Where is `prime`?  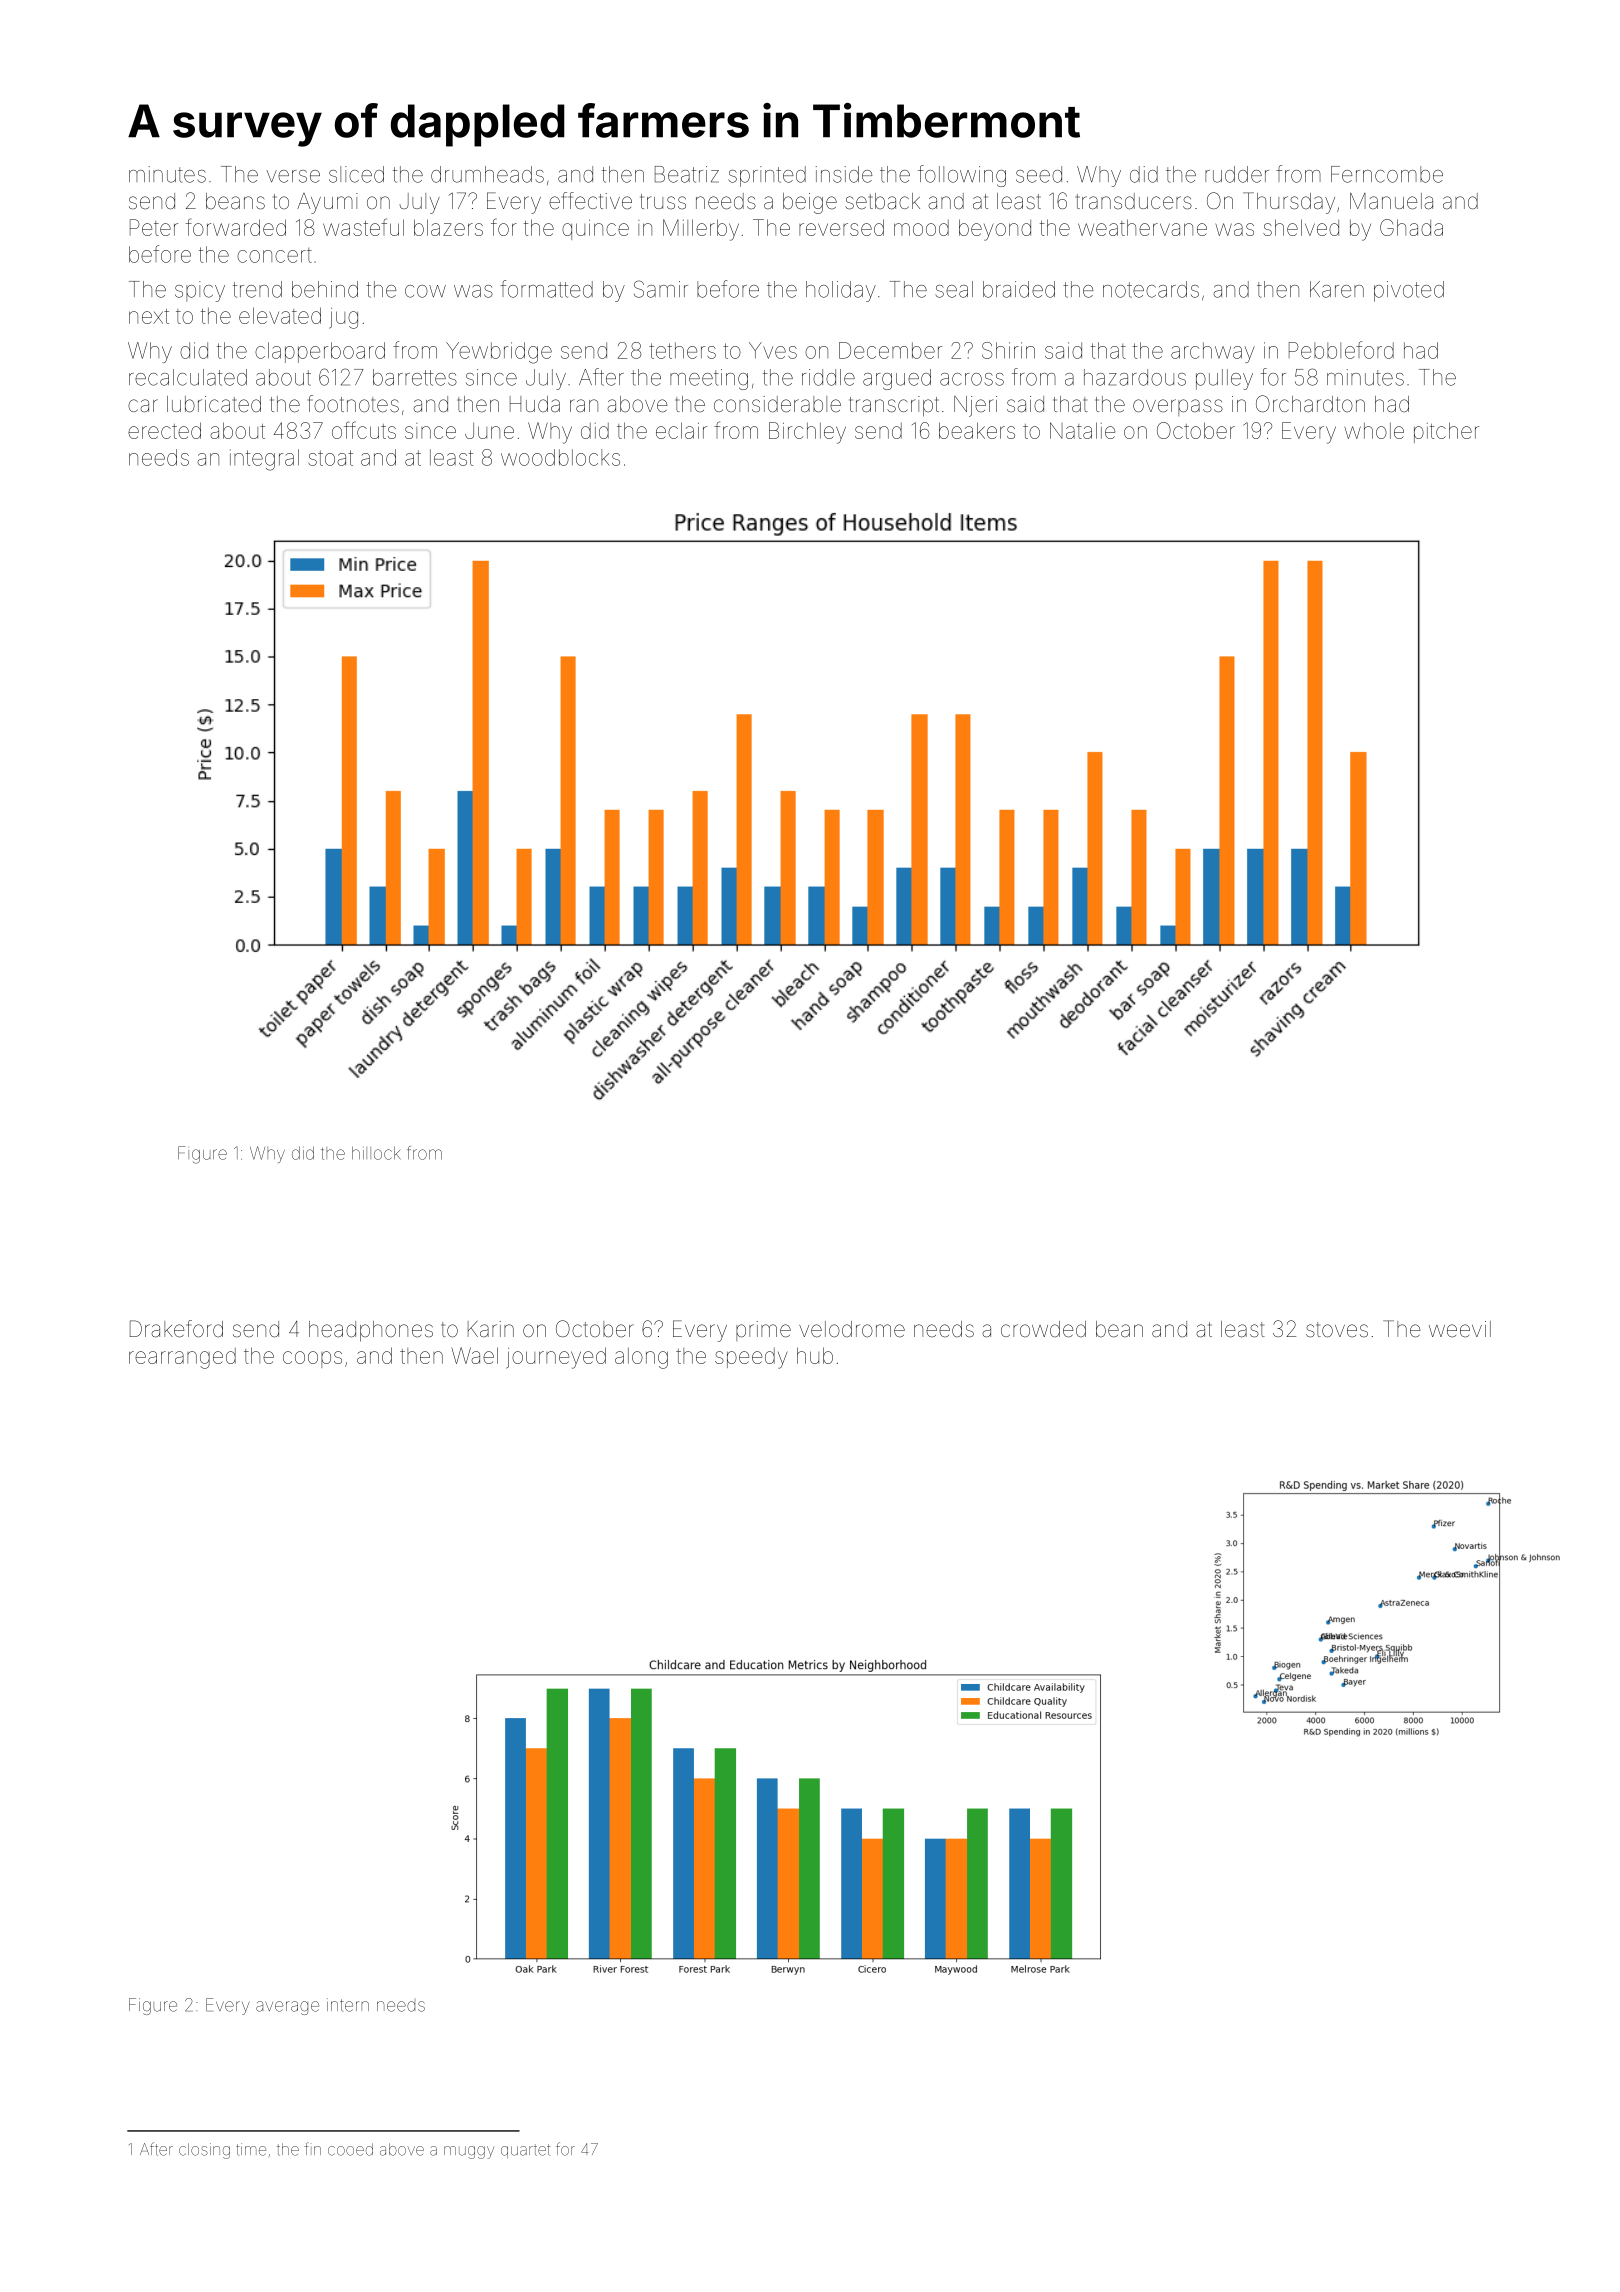
prime is located at coordinates (763, 1331).
